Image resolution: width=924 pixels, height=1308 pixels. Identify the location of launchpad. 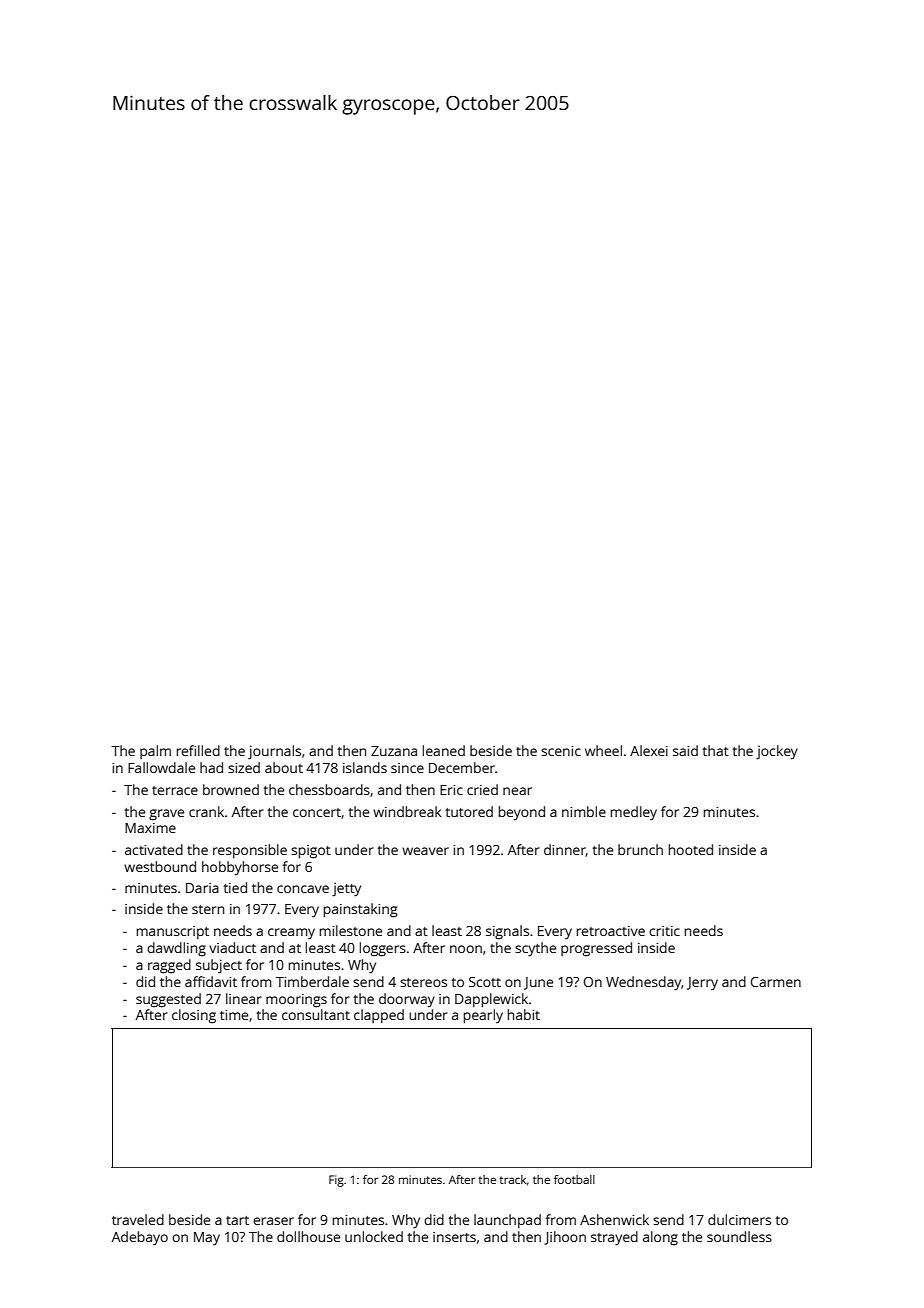
(507, 1221).
